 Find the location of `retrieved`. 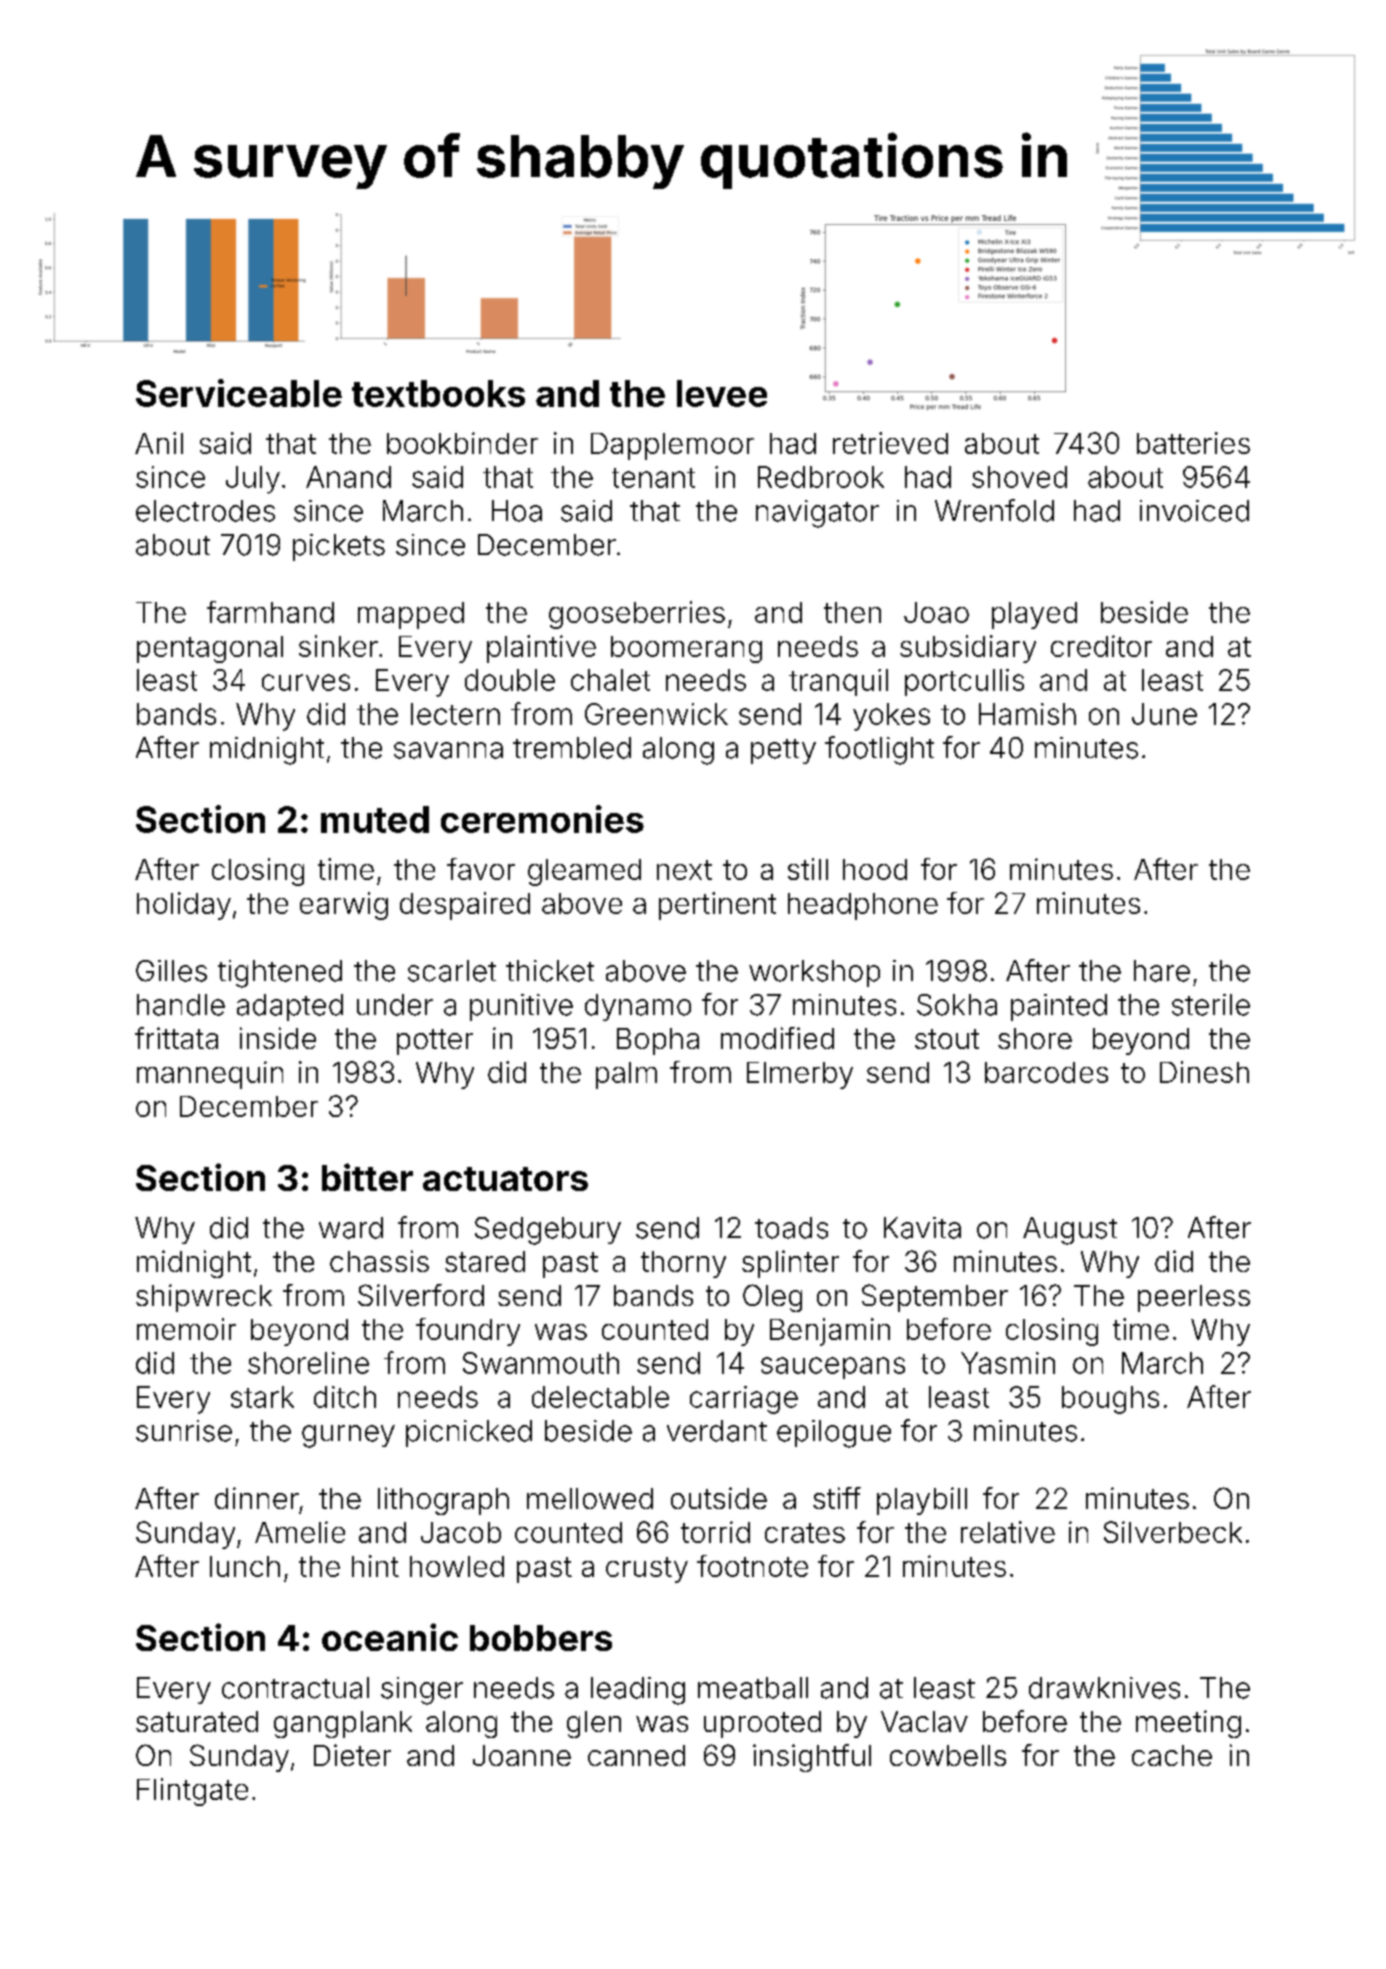

retrieved is located at coordinates (890, 443).
